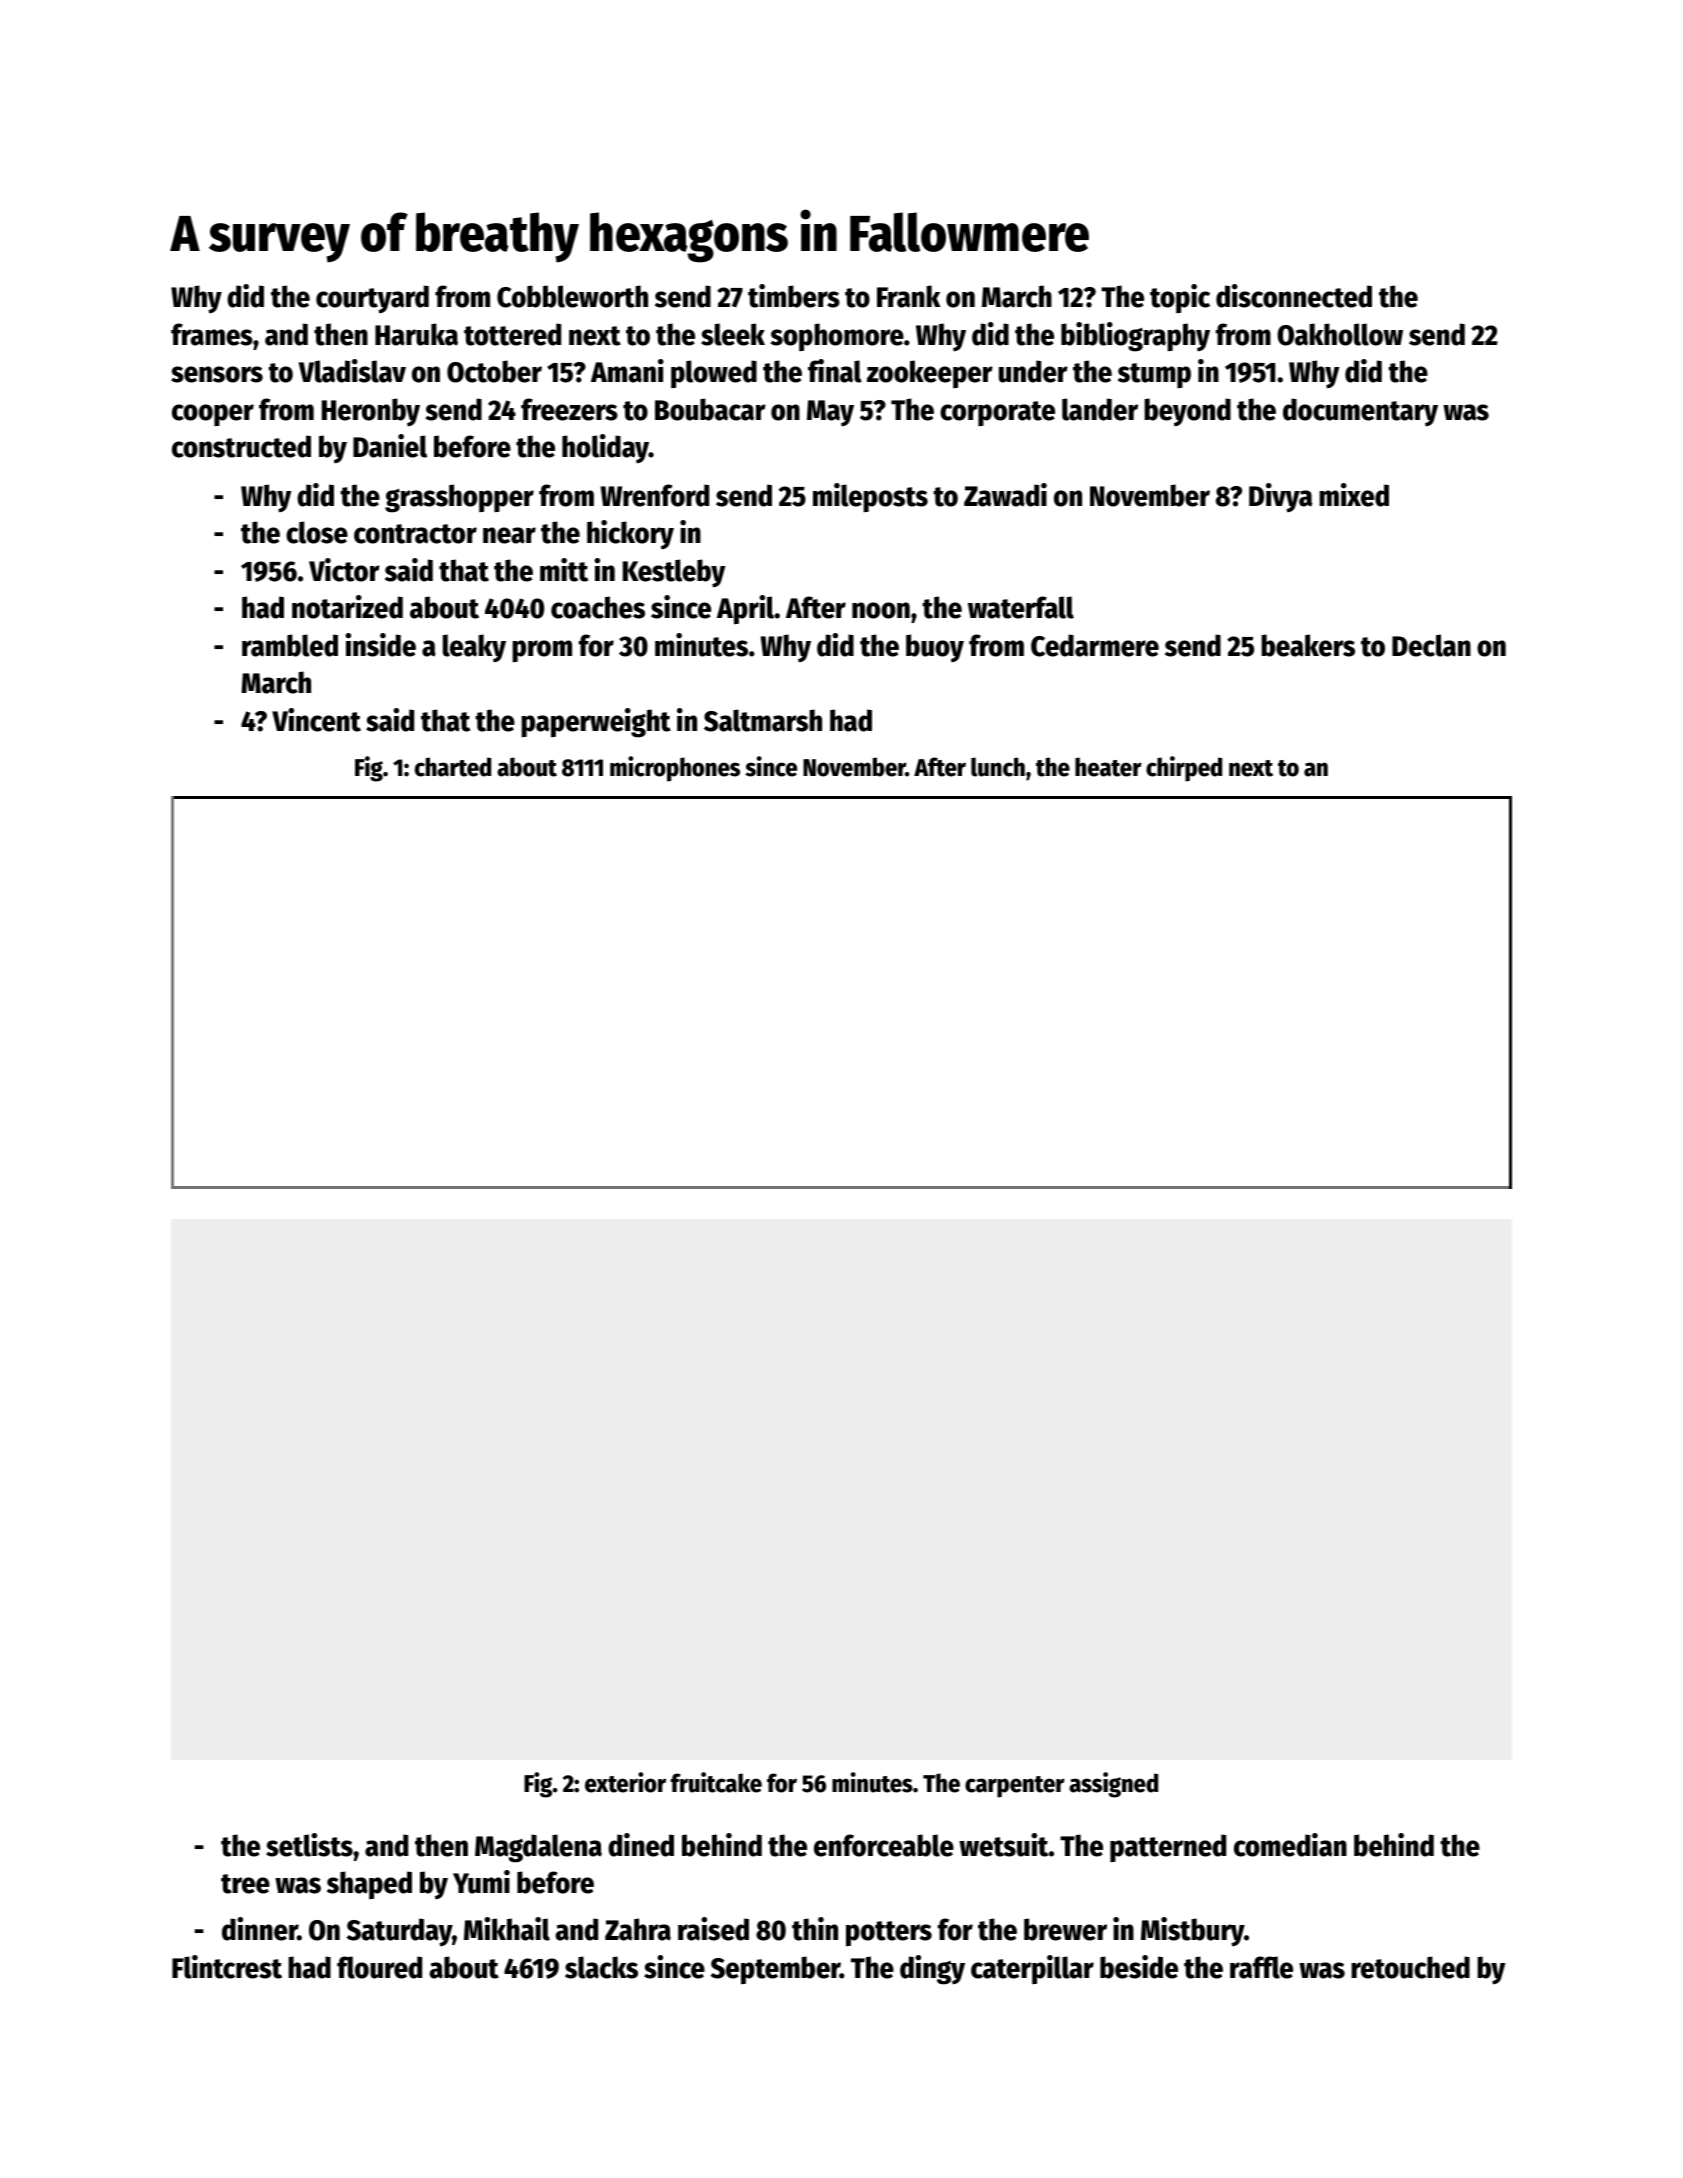 This screenshot has height=2178, width=1683. Describe the element at coordinates (909, 296) in the screenshot. I see `Frank` at that location.
